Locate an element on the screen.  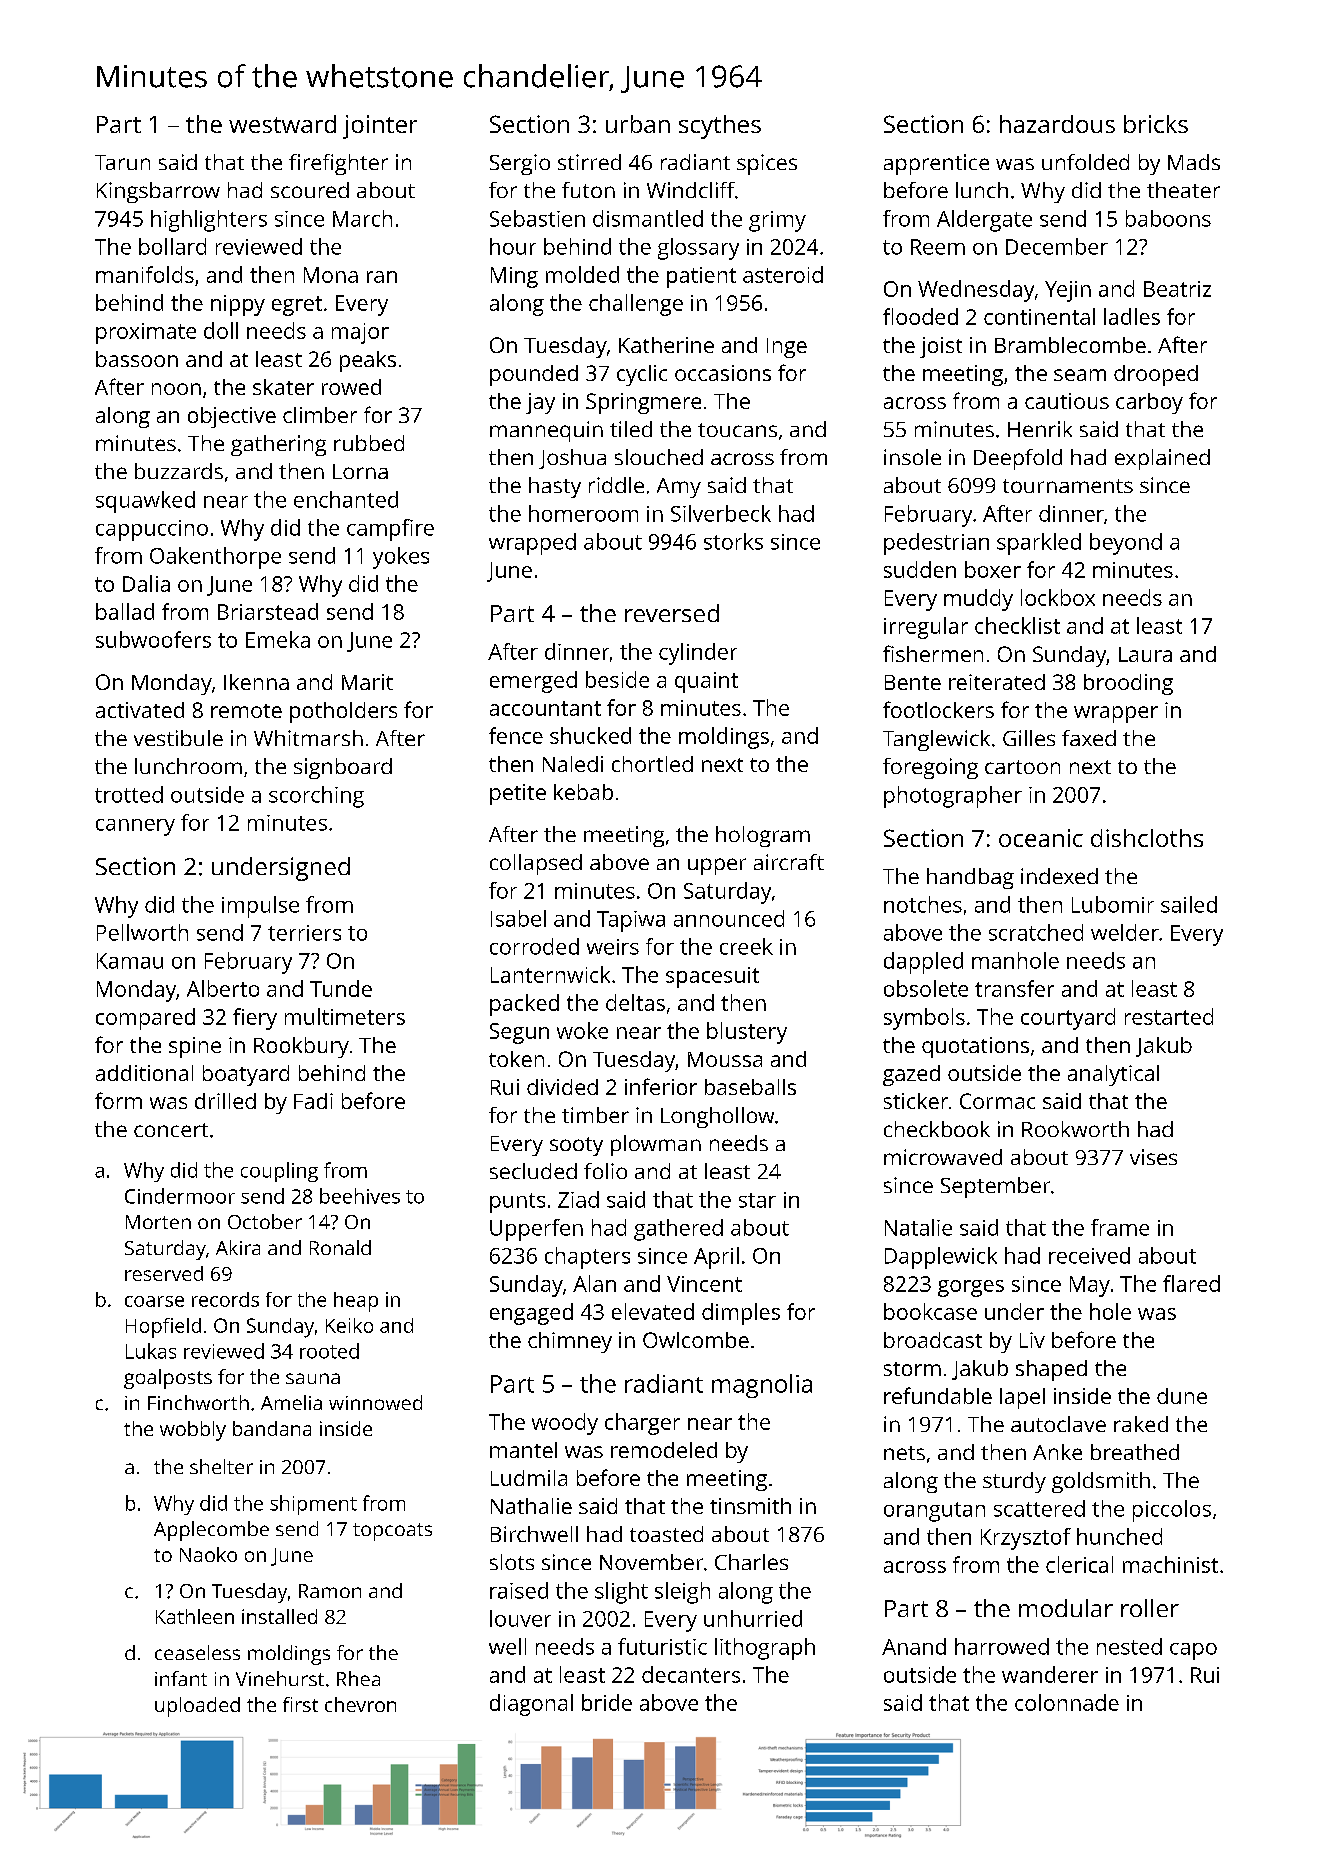
diagonal is located at coordinates (531, 1705).
